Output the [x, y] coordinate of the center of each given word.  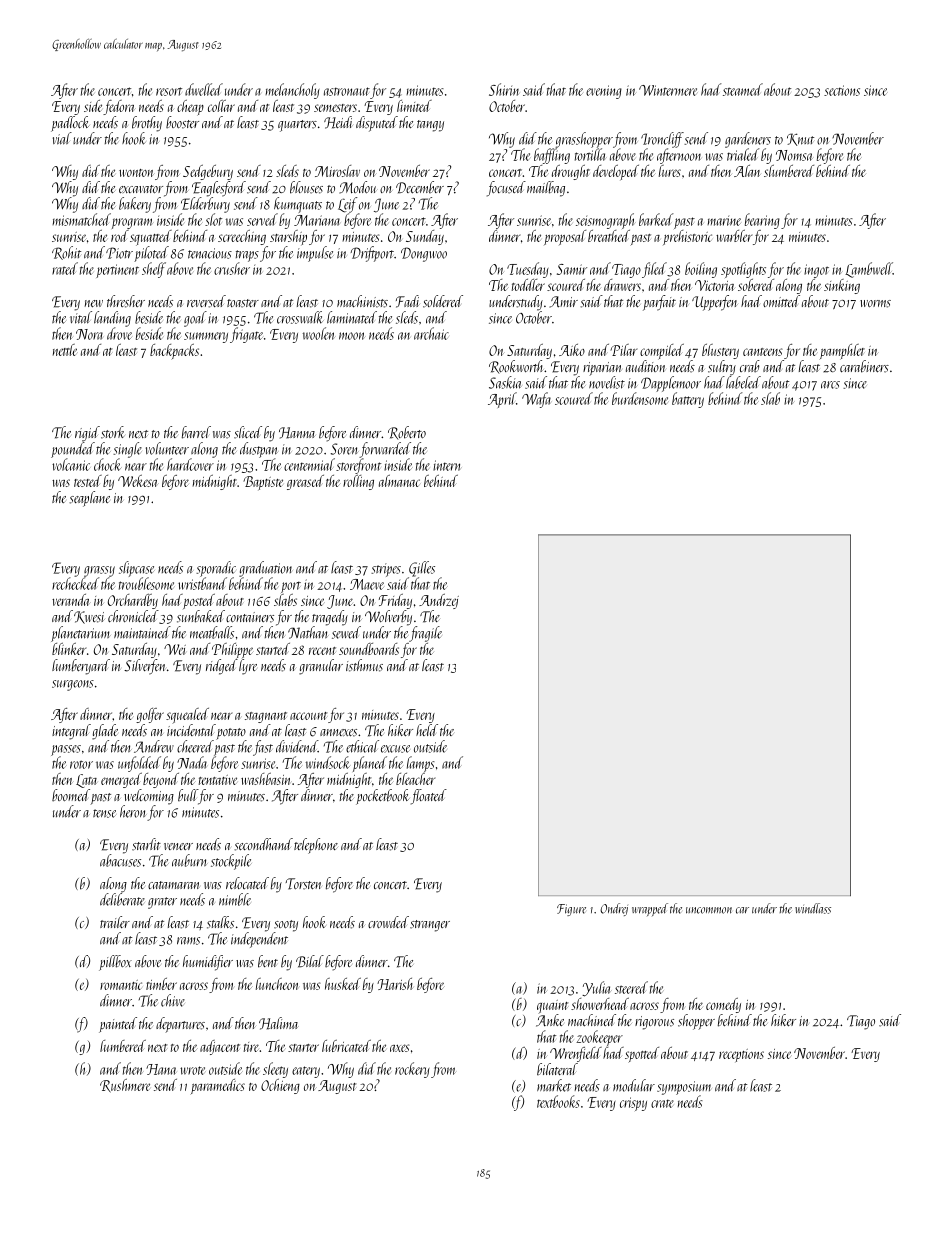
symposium [684, 1088]
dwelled [204, 89]
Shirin [504, 89]
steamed [743, 89]
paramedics [217, 1087]
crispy [633, 1104]
